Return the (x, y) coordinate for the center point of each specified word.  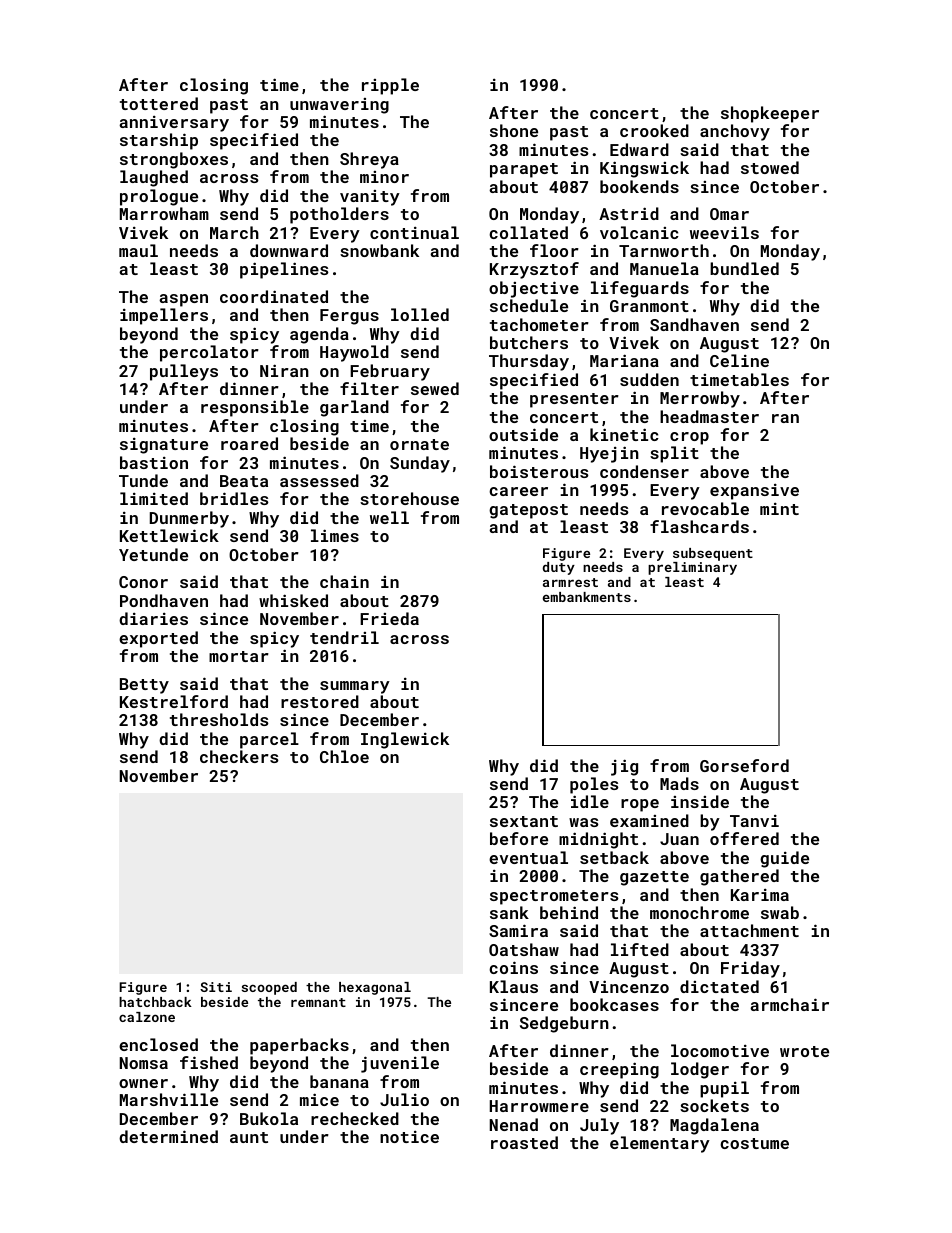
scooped (269, 988)
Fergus (349, 317)
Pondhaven (164, 600)
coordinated (274, 296)
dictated (719, 986)
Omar (729, 214)
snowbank (379, 250)
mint (779, 508)
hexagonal (375, 988)
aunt (249, 1137)
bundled (744, 268)
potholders (339, 215)
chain (344, 581)
